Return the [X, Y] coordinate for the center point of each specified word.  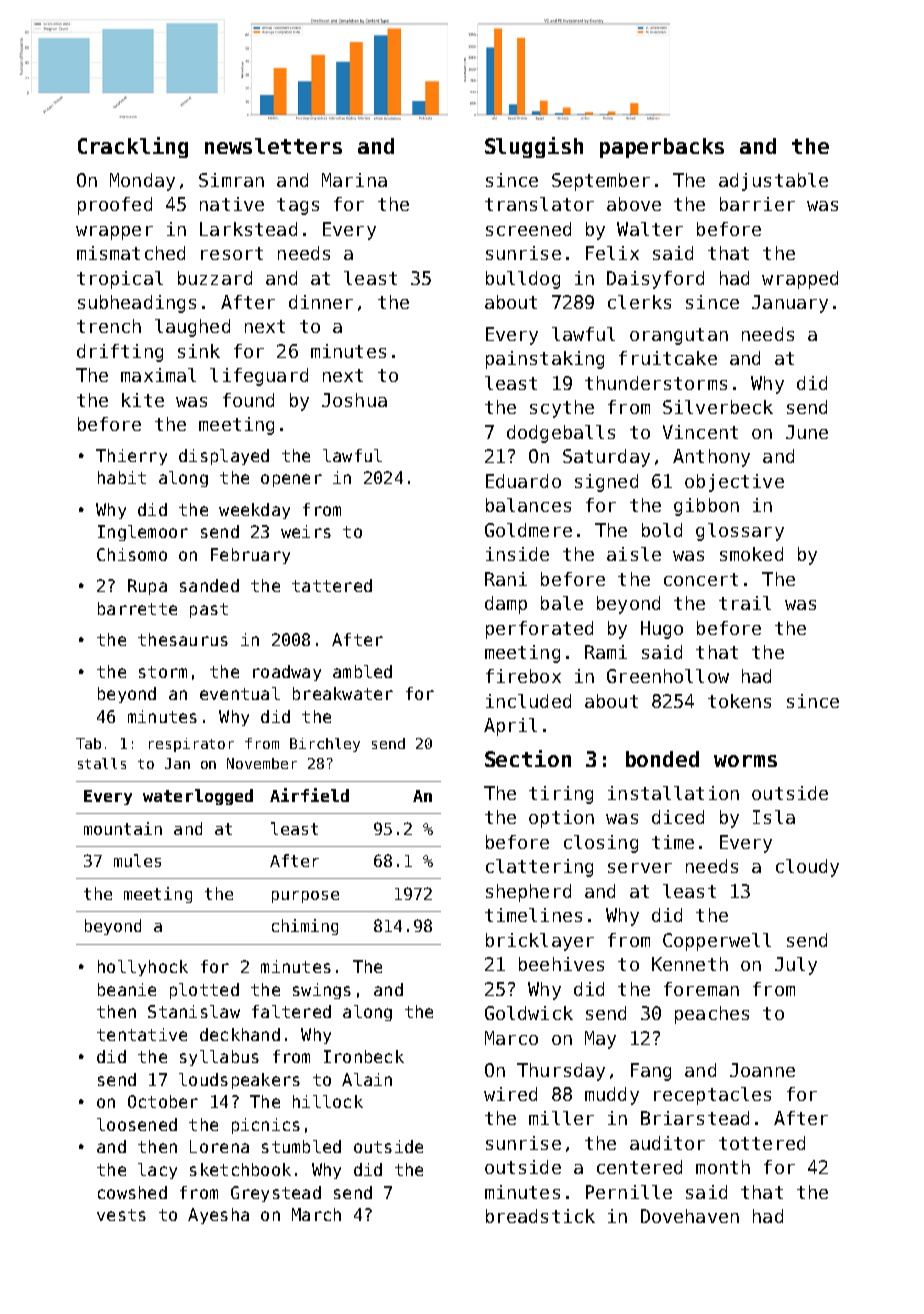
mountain [123, 828]
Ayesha [218, 1216]
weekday [254, 511]
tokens [739, 701]
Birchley [325, 745]
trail [745, 603]
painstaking [545, 360]
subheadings [137, 304]
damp [506, 605]
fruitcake [668, 358]
